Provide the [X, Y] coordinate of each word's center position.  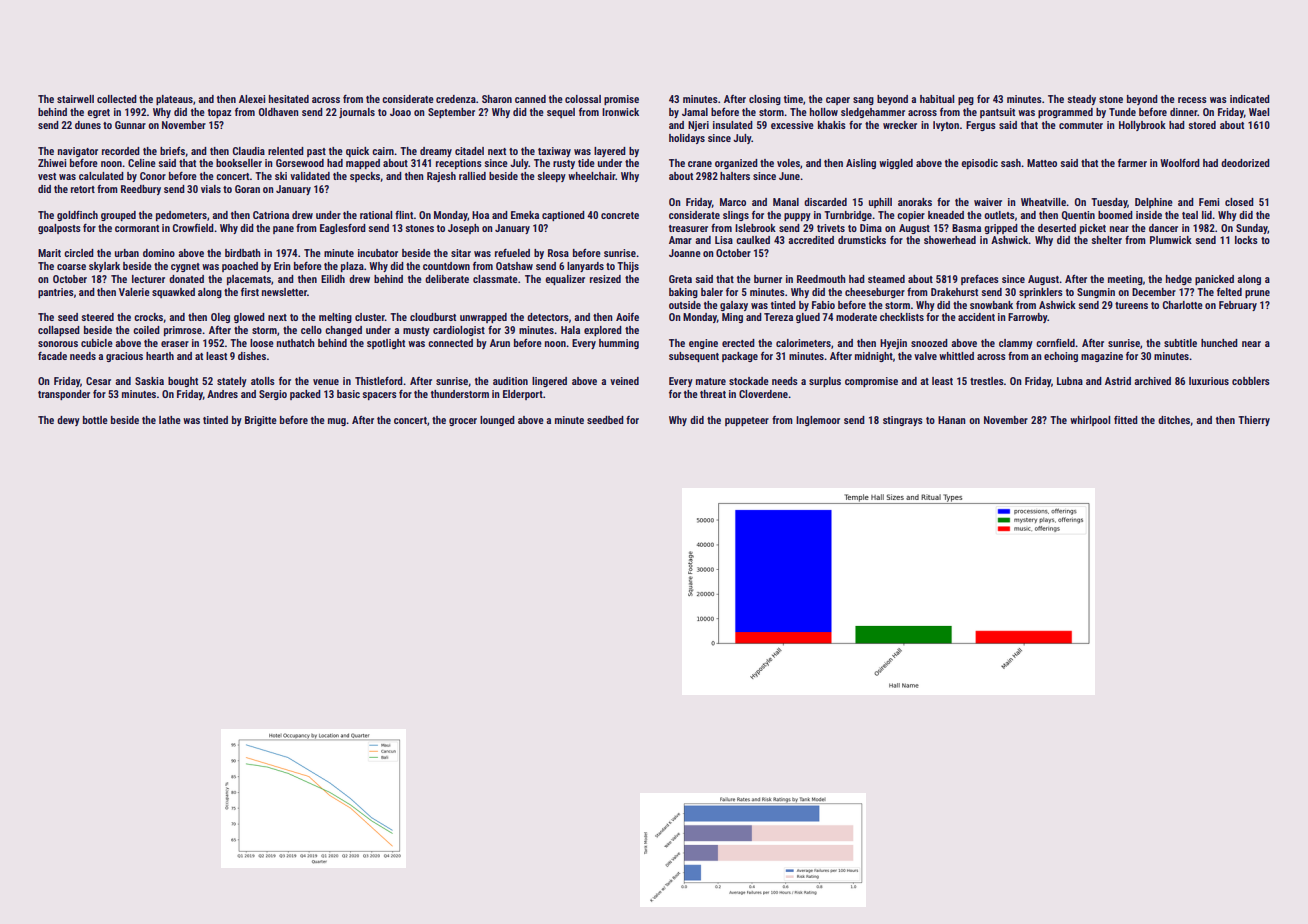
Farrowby [1028, 318]
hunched [1219, 343]
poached [240, 267]
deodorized [1245, 163]
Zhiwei [52, 163]
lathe [170, 420]
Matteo [1042, 163]
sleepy [552, 177]
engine [703, 344]
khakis [832, 125]
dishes [252, 356]
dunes [88, 125]
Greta [680, 279]
